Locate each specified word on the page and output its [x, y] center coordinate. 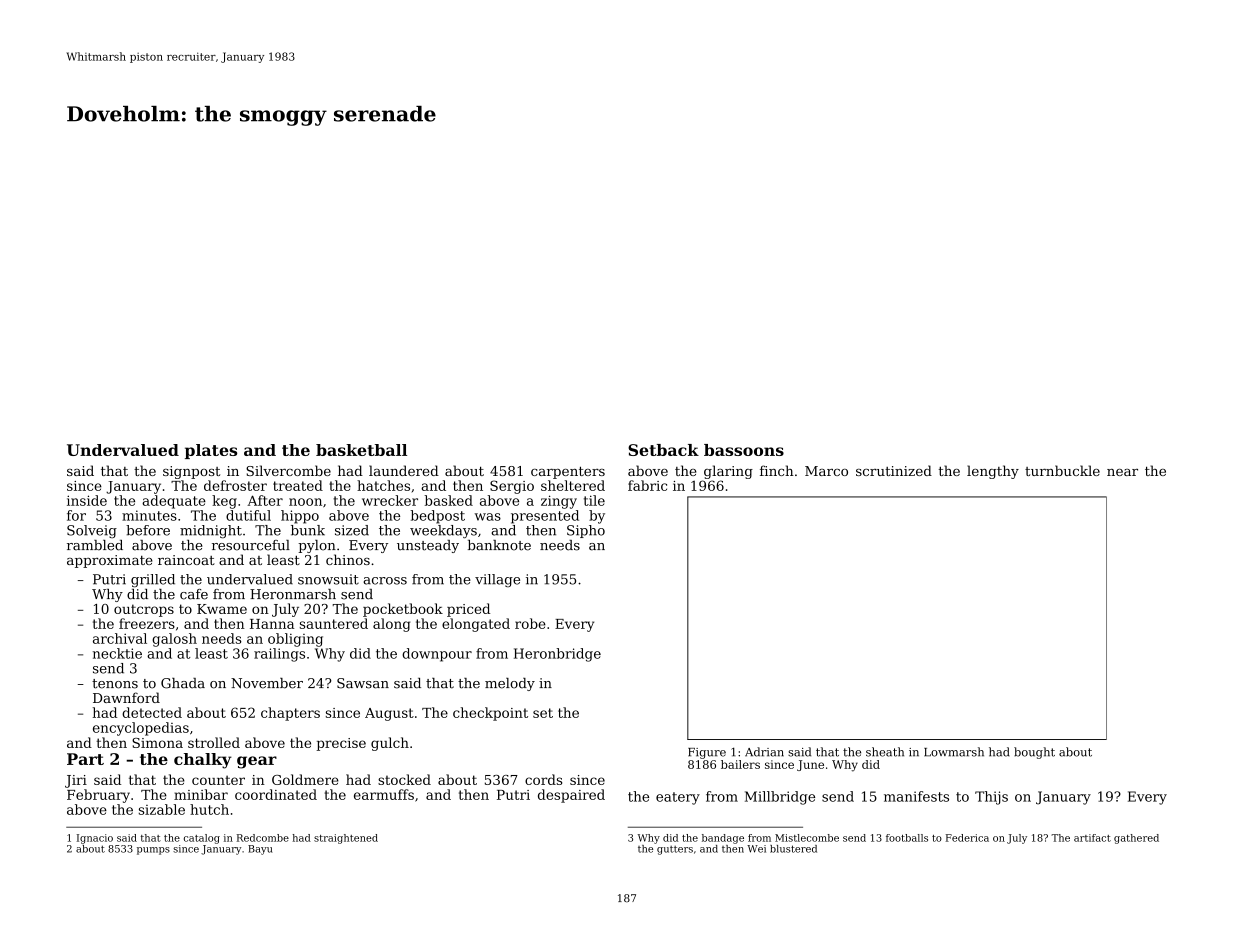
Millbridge [780, 798]
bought [1034, 753]
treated [298, 485]
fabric [647, 485]
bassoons [744, 450]
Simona [157, 743]
